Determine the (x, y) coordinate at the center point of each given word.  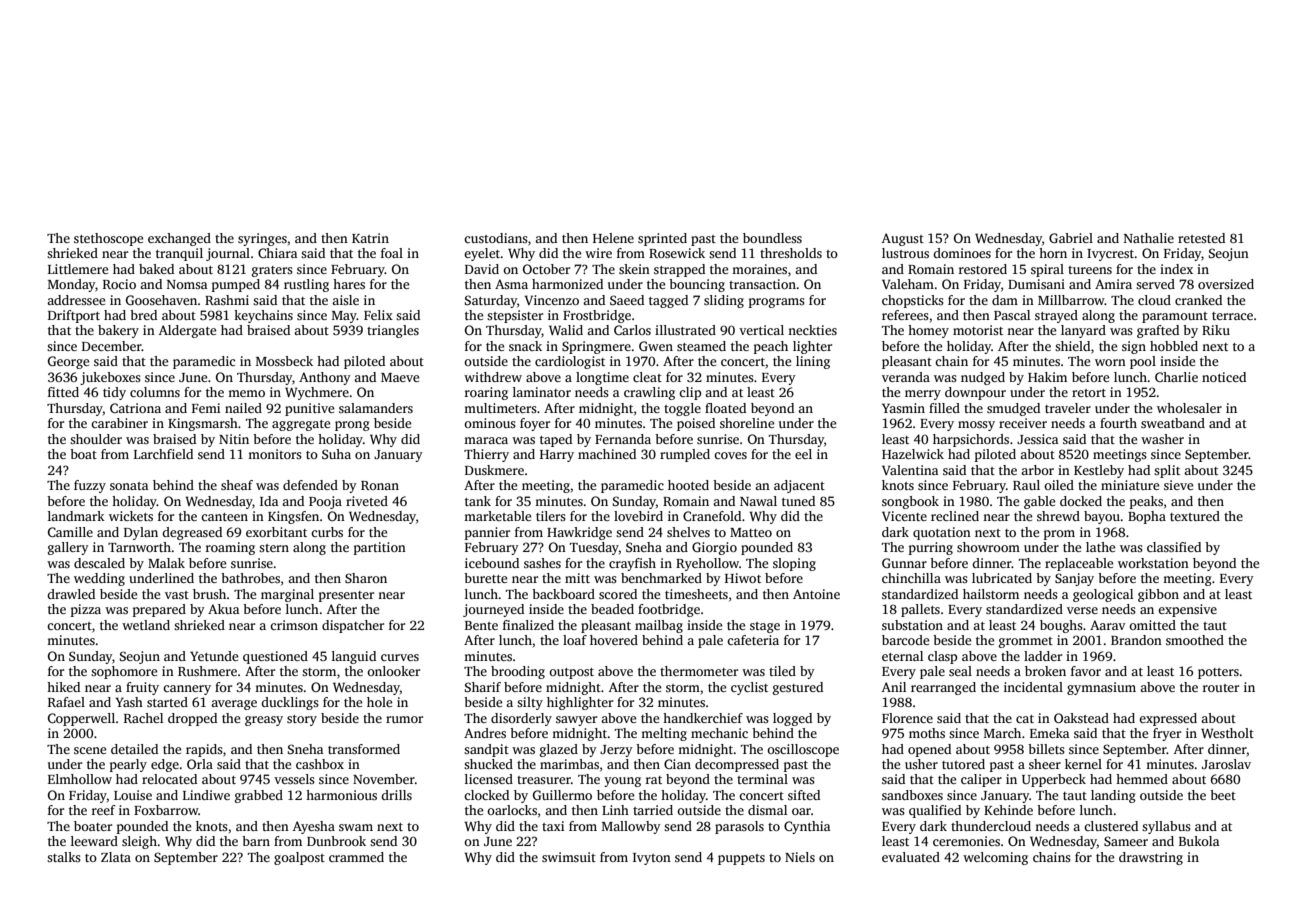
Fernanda (623, 439)
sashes (542, 563)
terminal (762, 779)
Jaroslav (1226, 764)
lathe (1100, 547)
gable (1039, 502)
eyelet (482, 254)
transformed (364, 749)
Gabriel (1071, 238)
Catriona (135, 408)
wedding (99, 579)
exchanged (179, 239)
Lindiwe (206, 795)
